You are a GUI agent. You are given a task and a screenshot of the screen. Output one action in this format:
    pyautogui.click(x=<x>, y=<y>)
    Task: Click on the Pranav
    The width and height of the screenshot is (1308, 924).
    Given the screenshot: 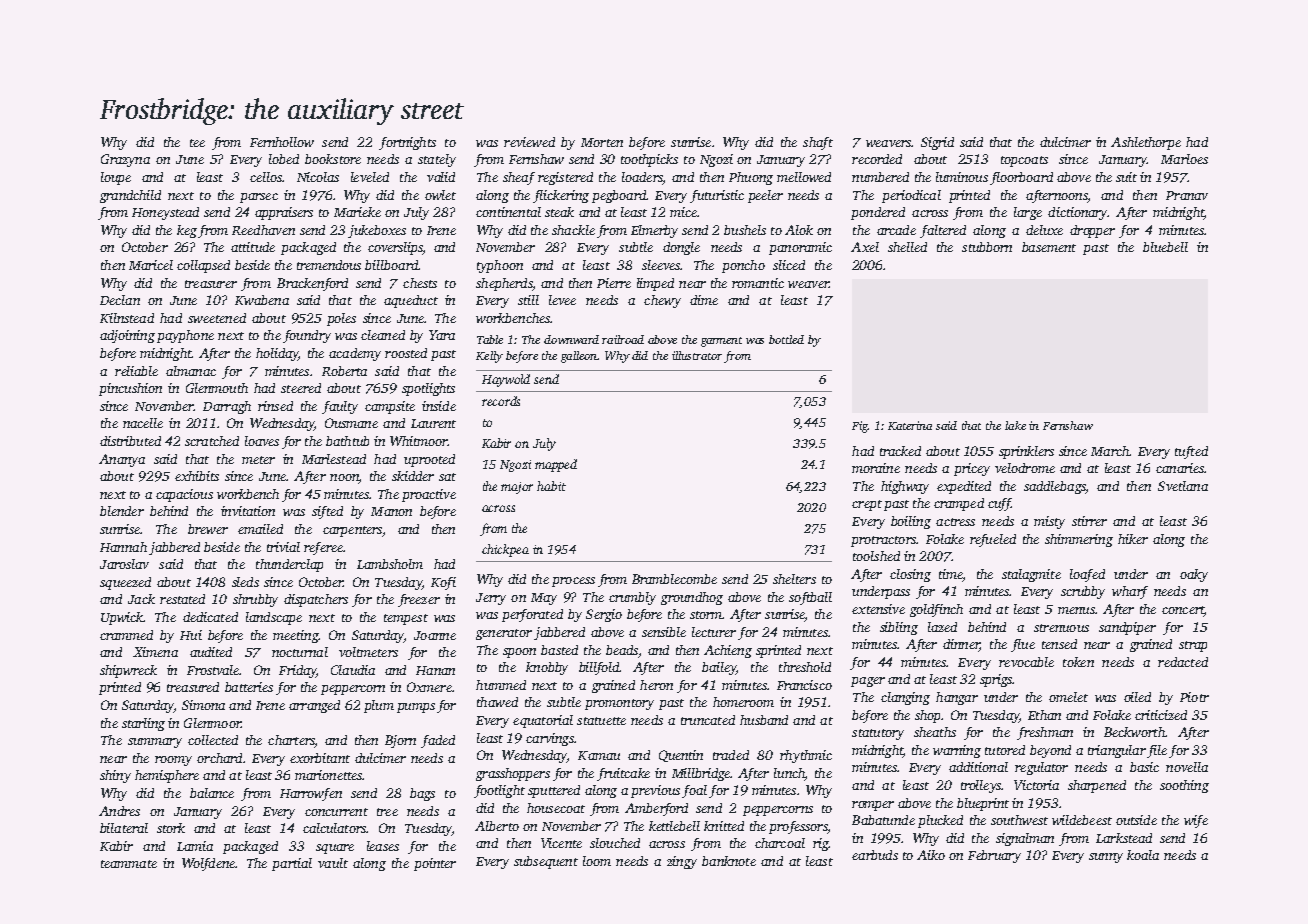 What is the action you would take?
    pyautogui.click(x=1187, y=195)
